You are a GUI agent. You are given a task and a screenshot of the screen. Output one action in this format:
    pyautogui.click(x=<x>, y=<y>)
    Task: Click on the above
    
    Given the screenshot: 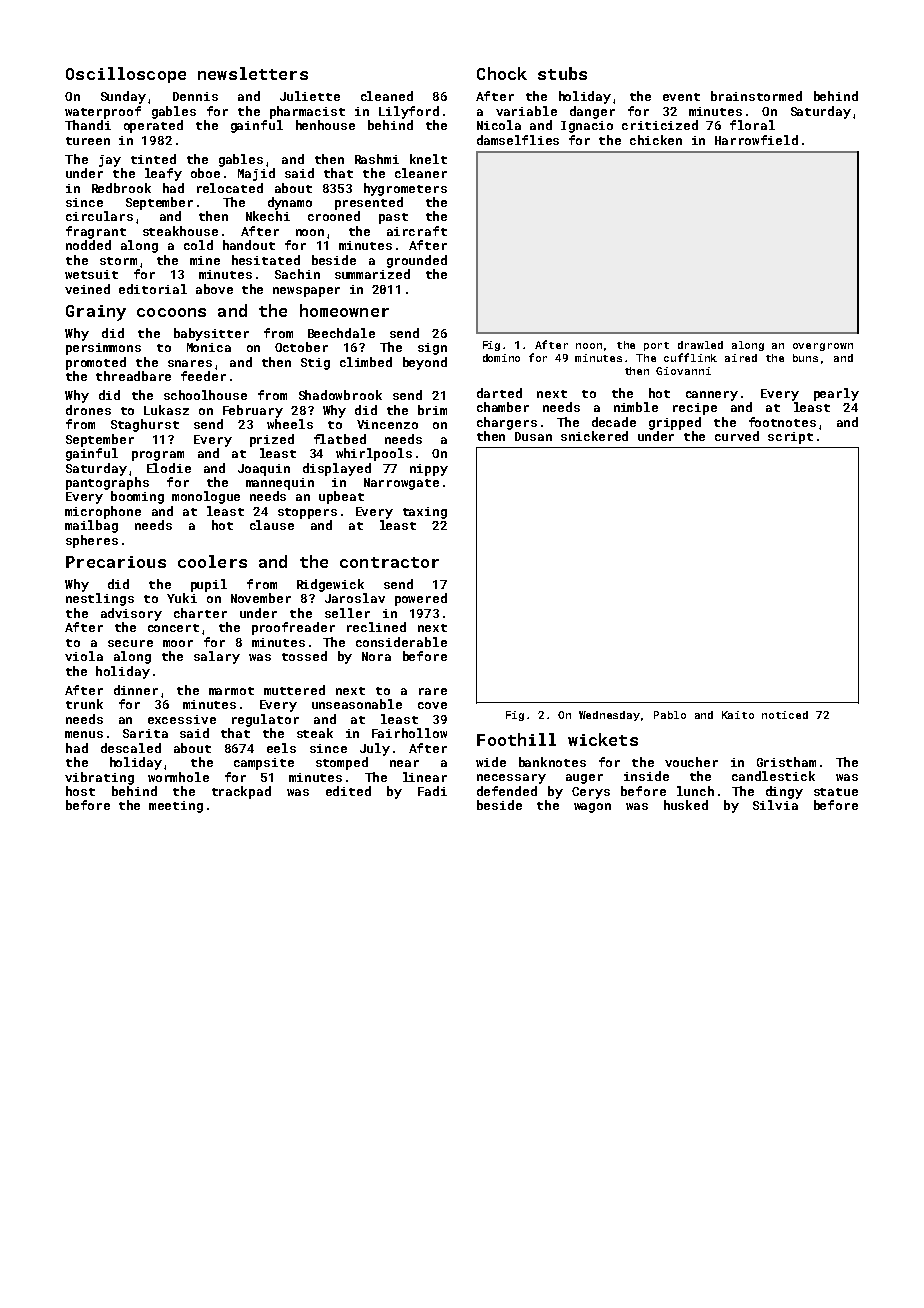 What is the action you would take?
    pyautogui.click(x=214, y=289)
